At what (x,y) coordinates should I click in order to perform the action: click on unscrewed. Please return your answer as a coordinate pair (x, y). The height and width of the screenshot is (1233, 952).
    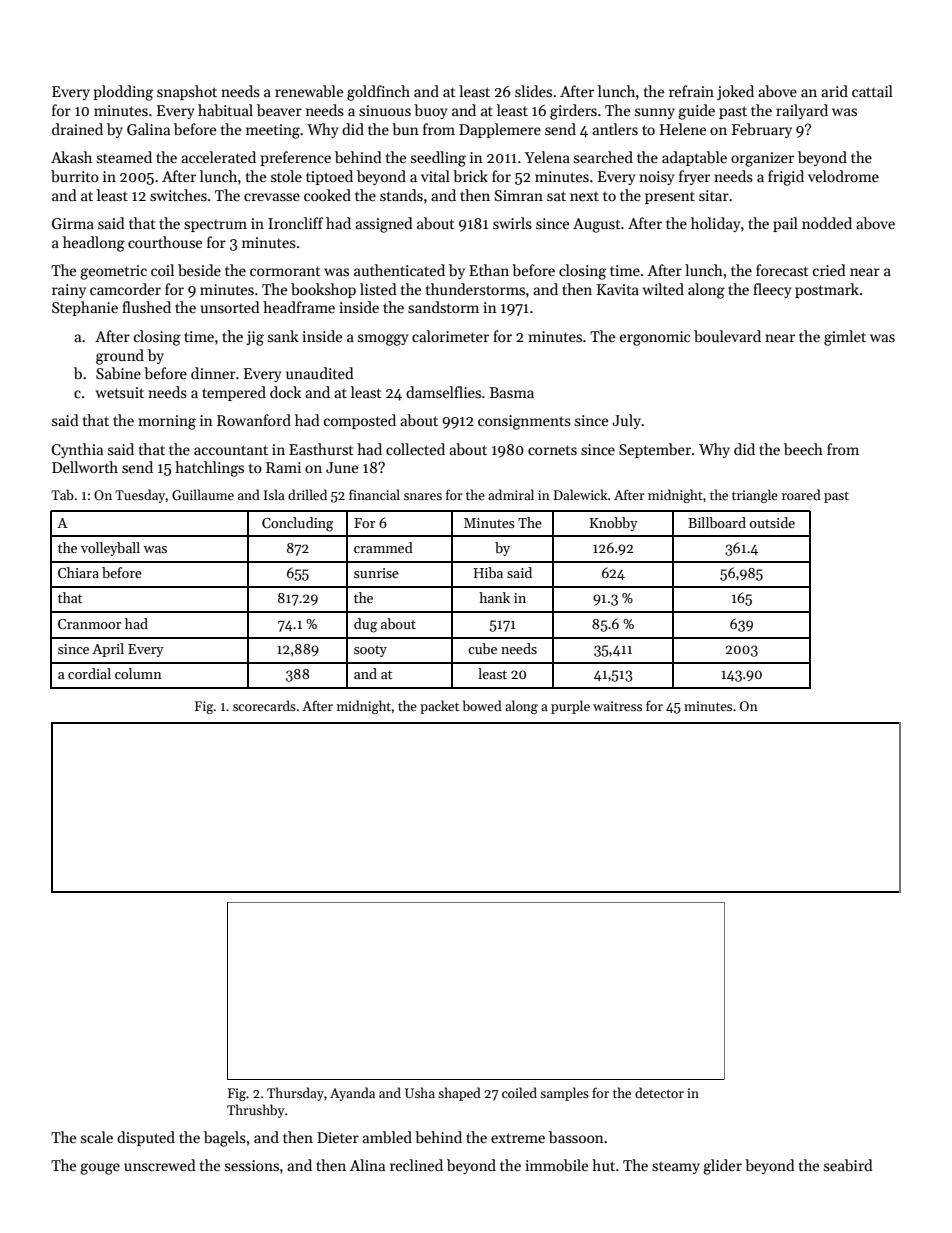
    Looking at the image, I should click on (160, 1165).
